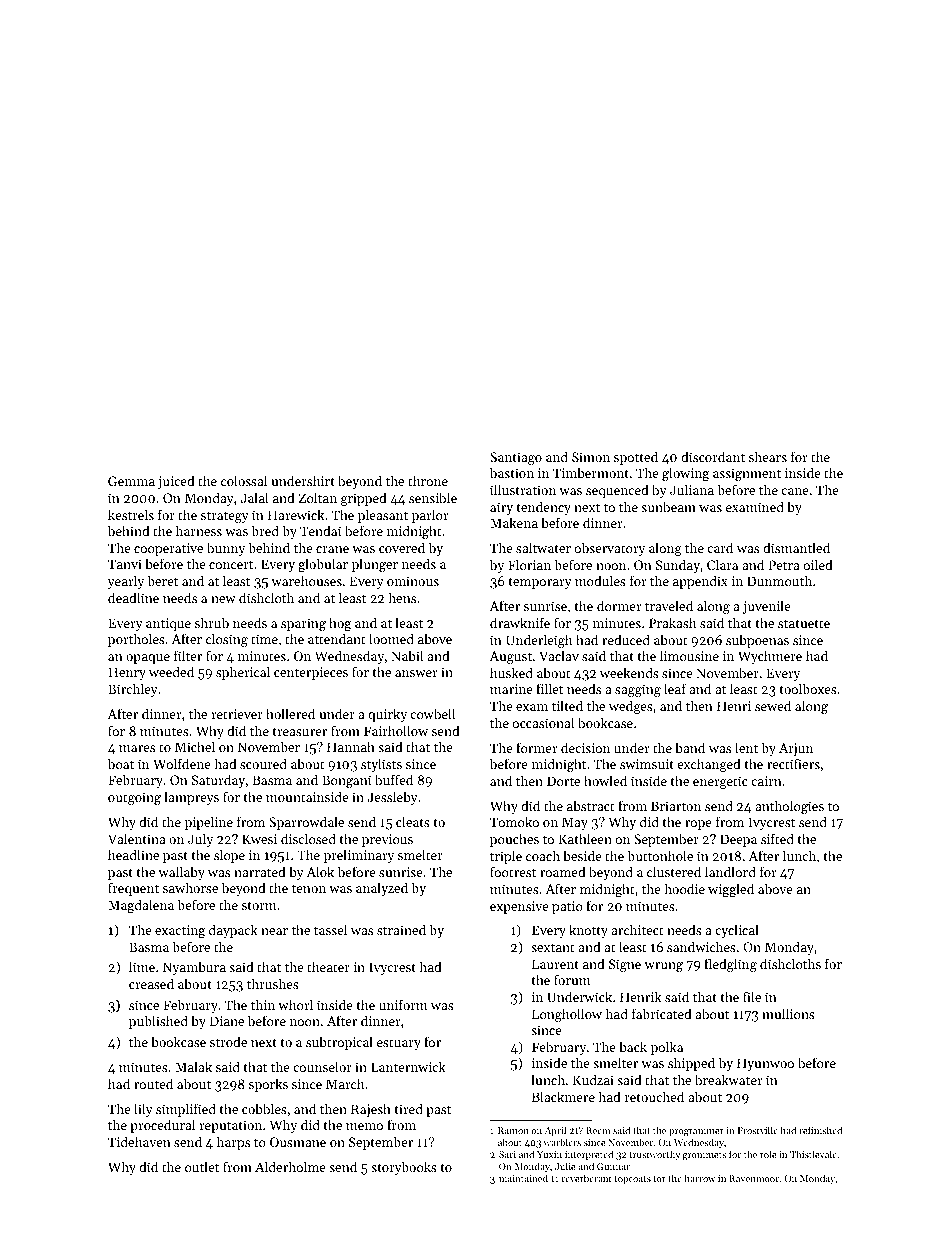 This page has width=952, height=1233. Describe the element at coordinates (401, 929) in the page. I see `strained` at that location.
